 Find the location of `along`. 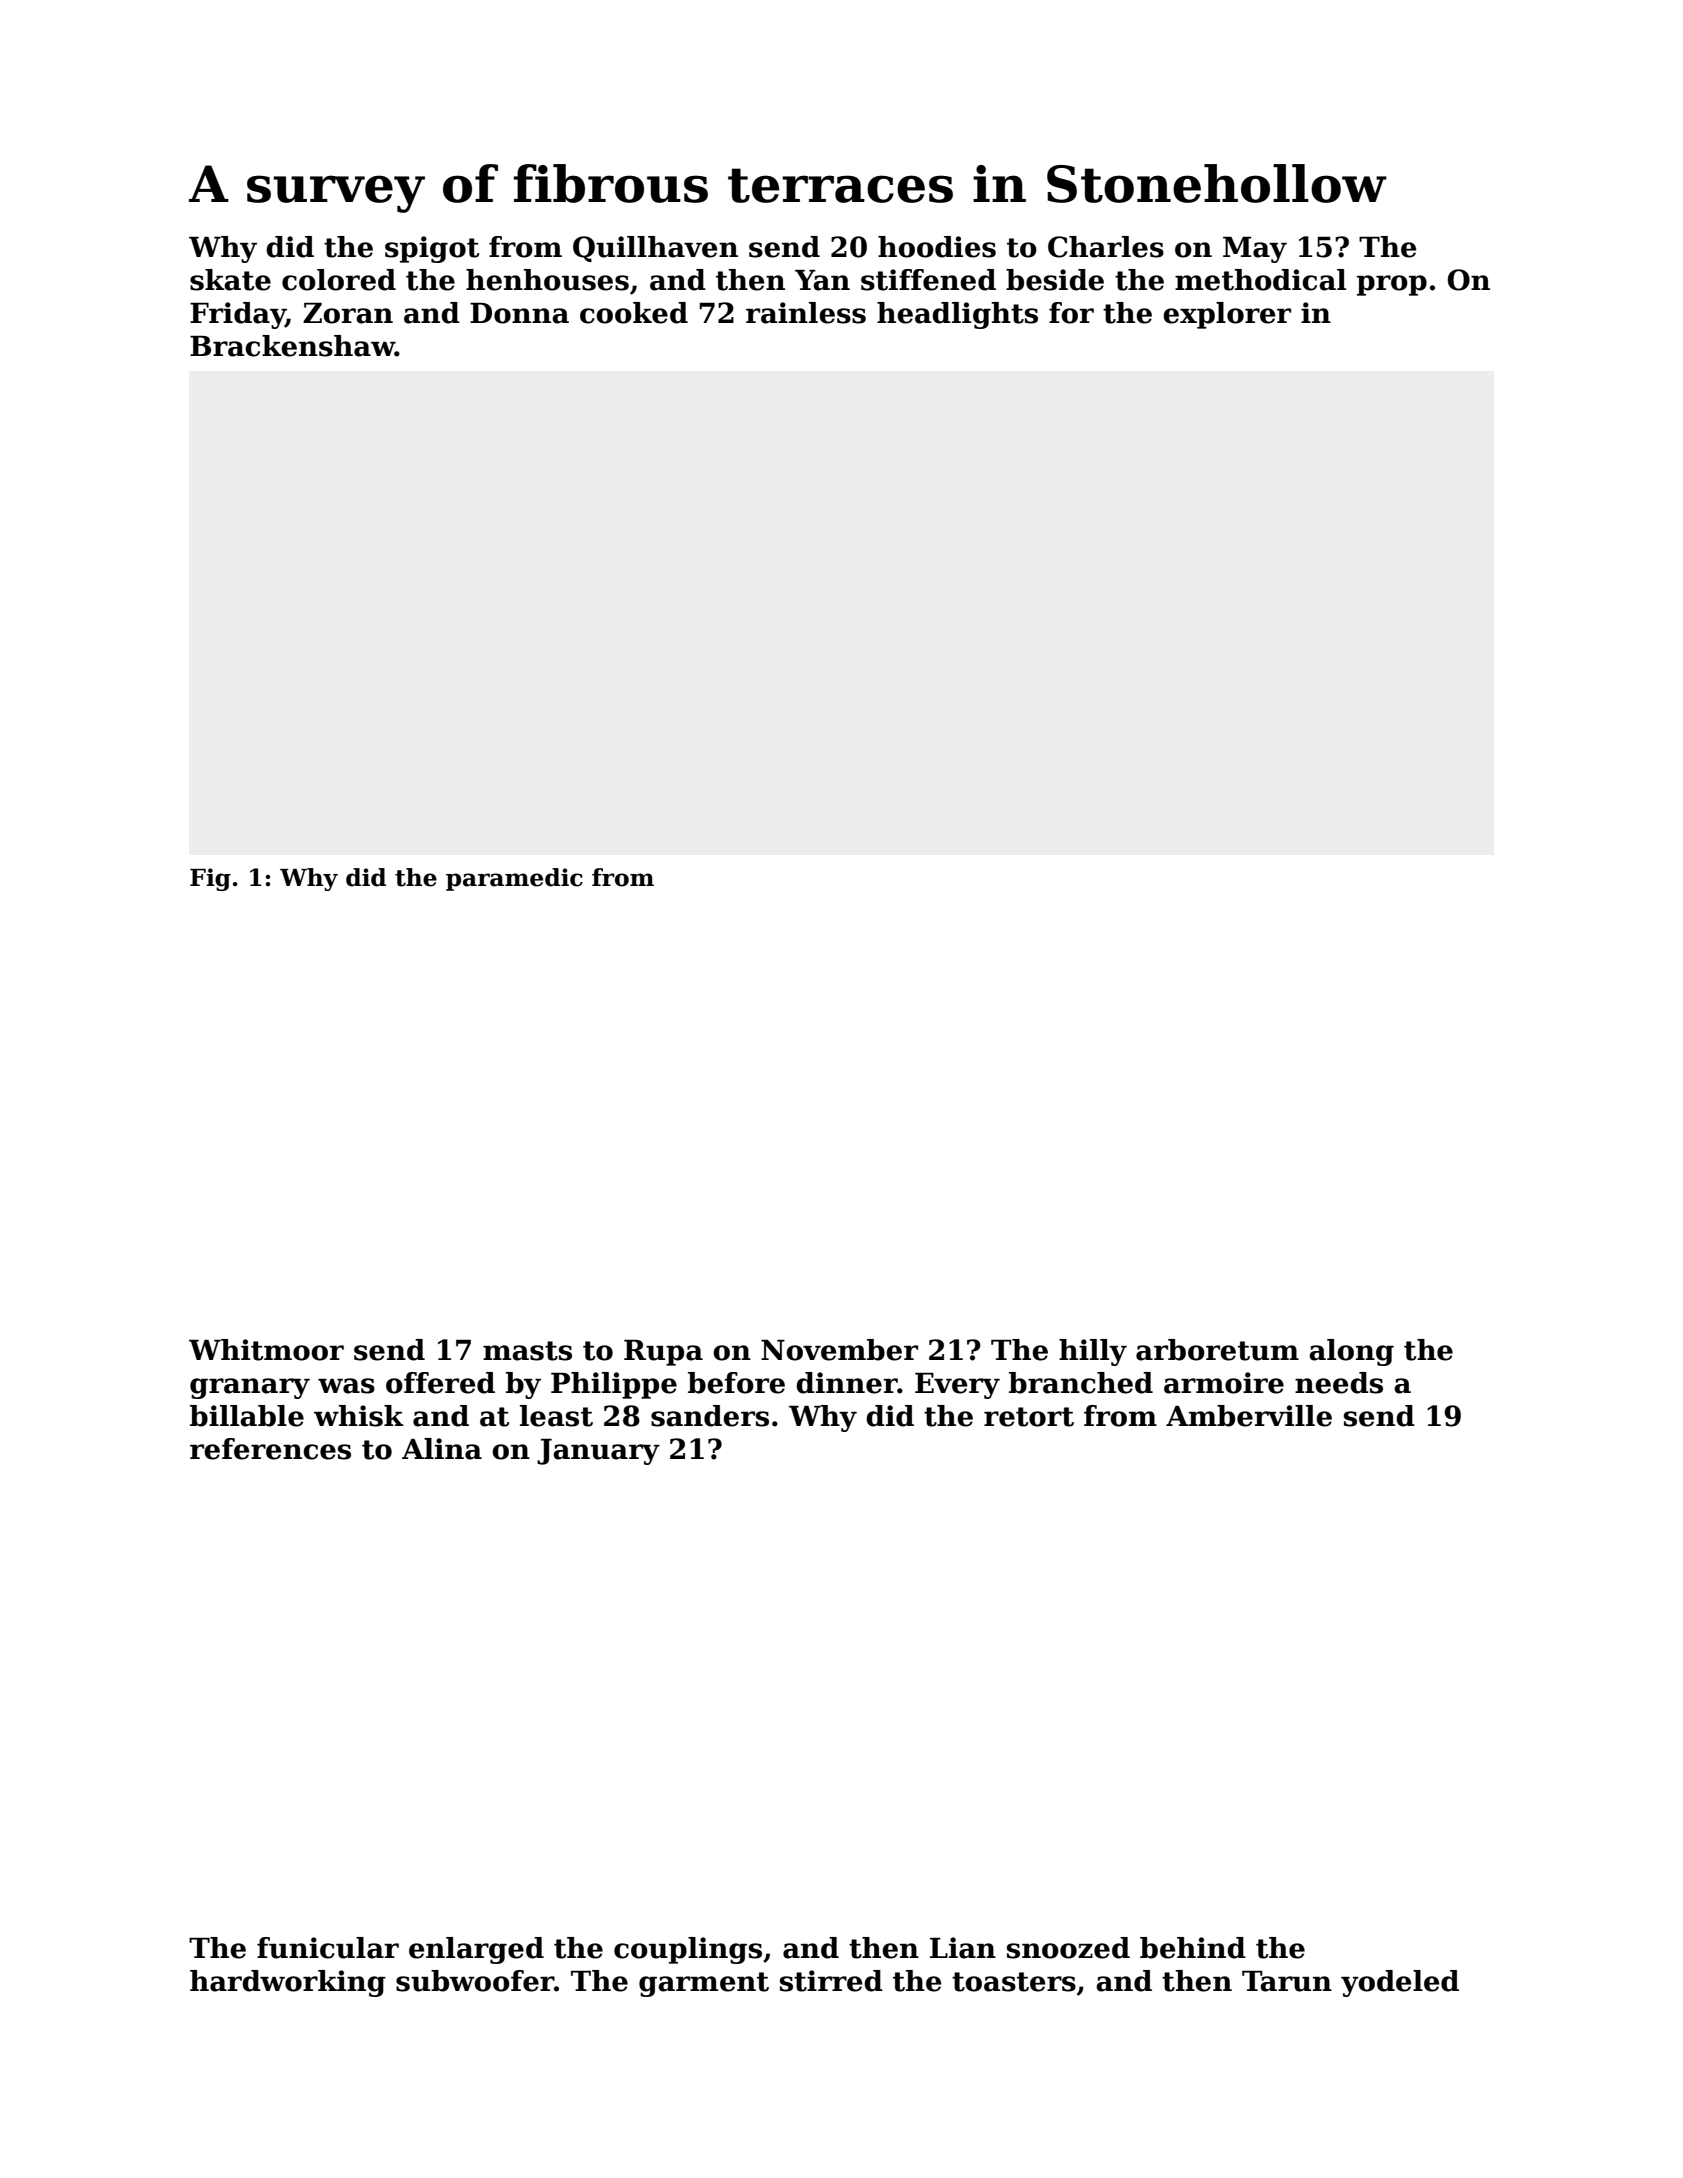

along is located at coordinates (1351, 1352).
